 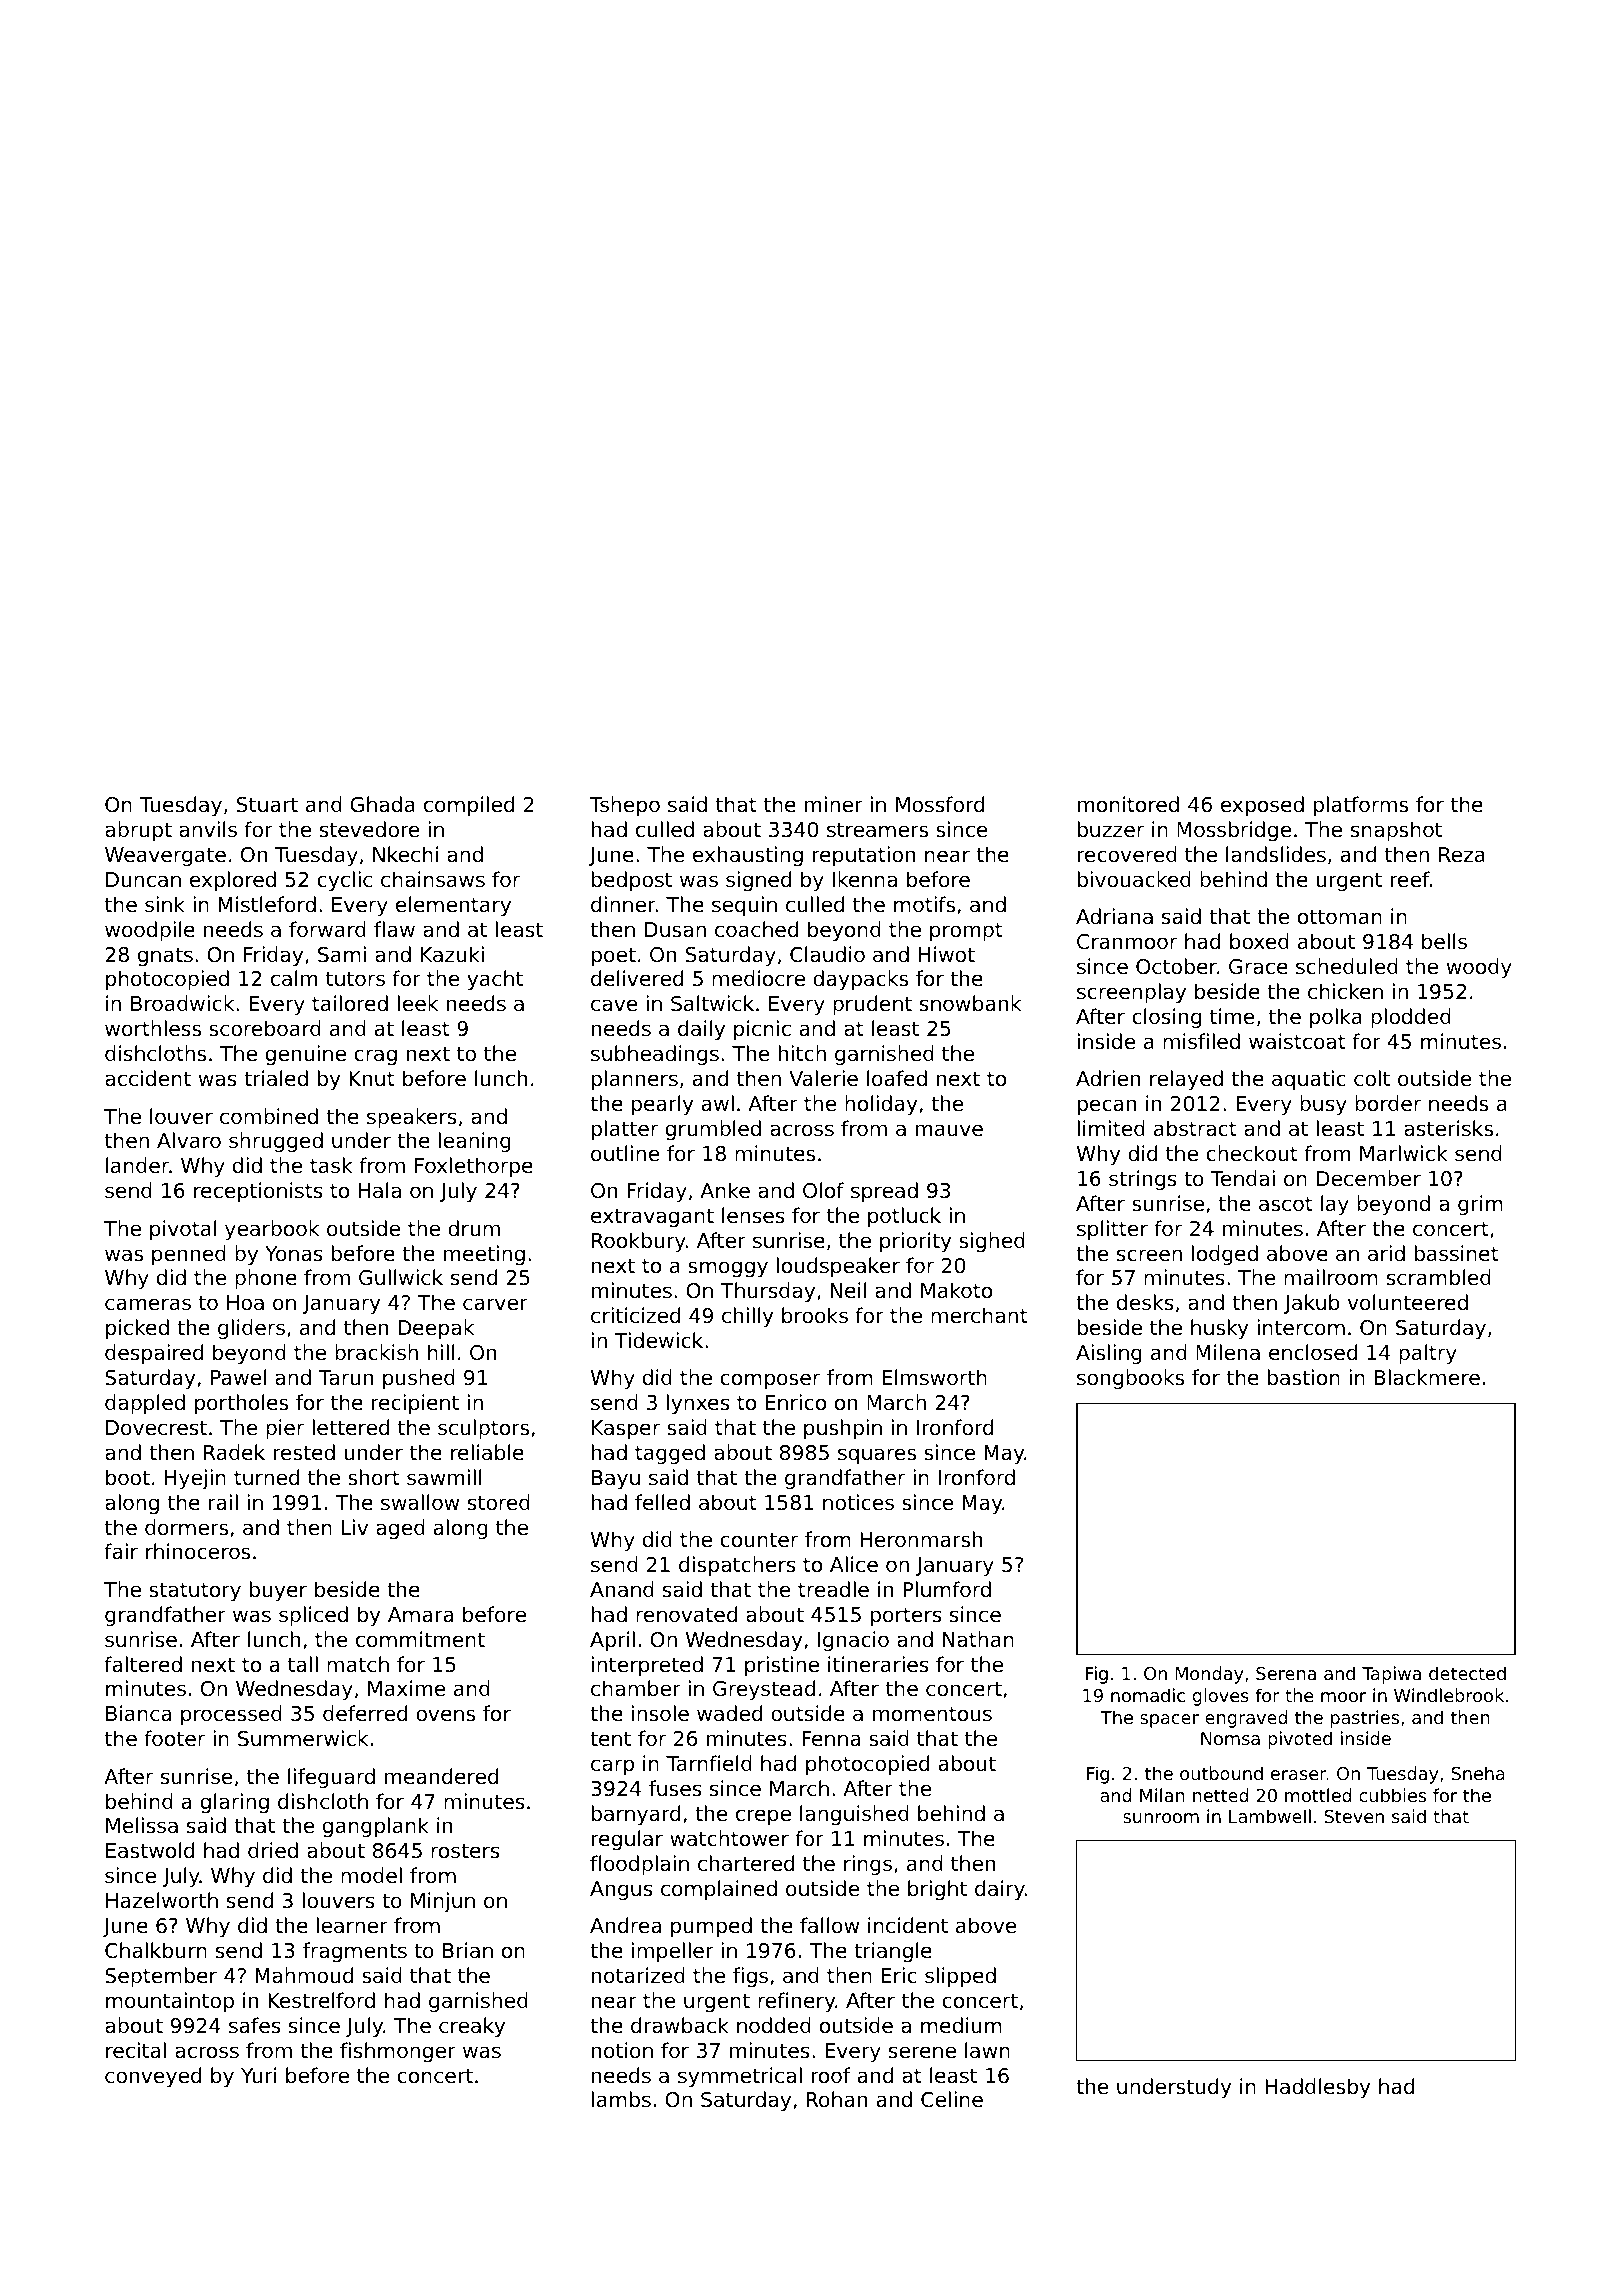 I want to click on notion, so click(x=622, y=2050).
